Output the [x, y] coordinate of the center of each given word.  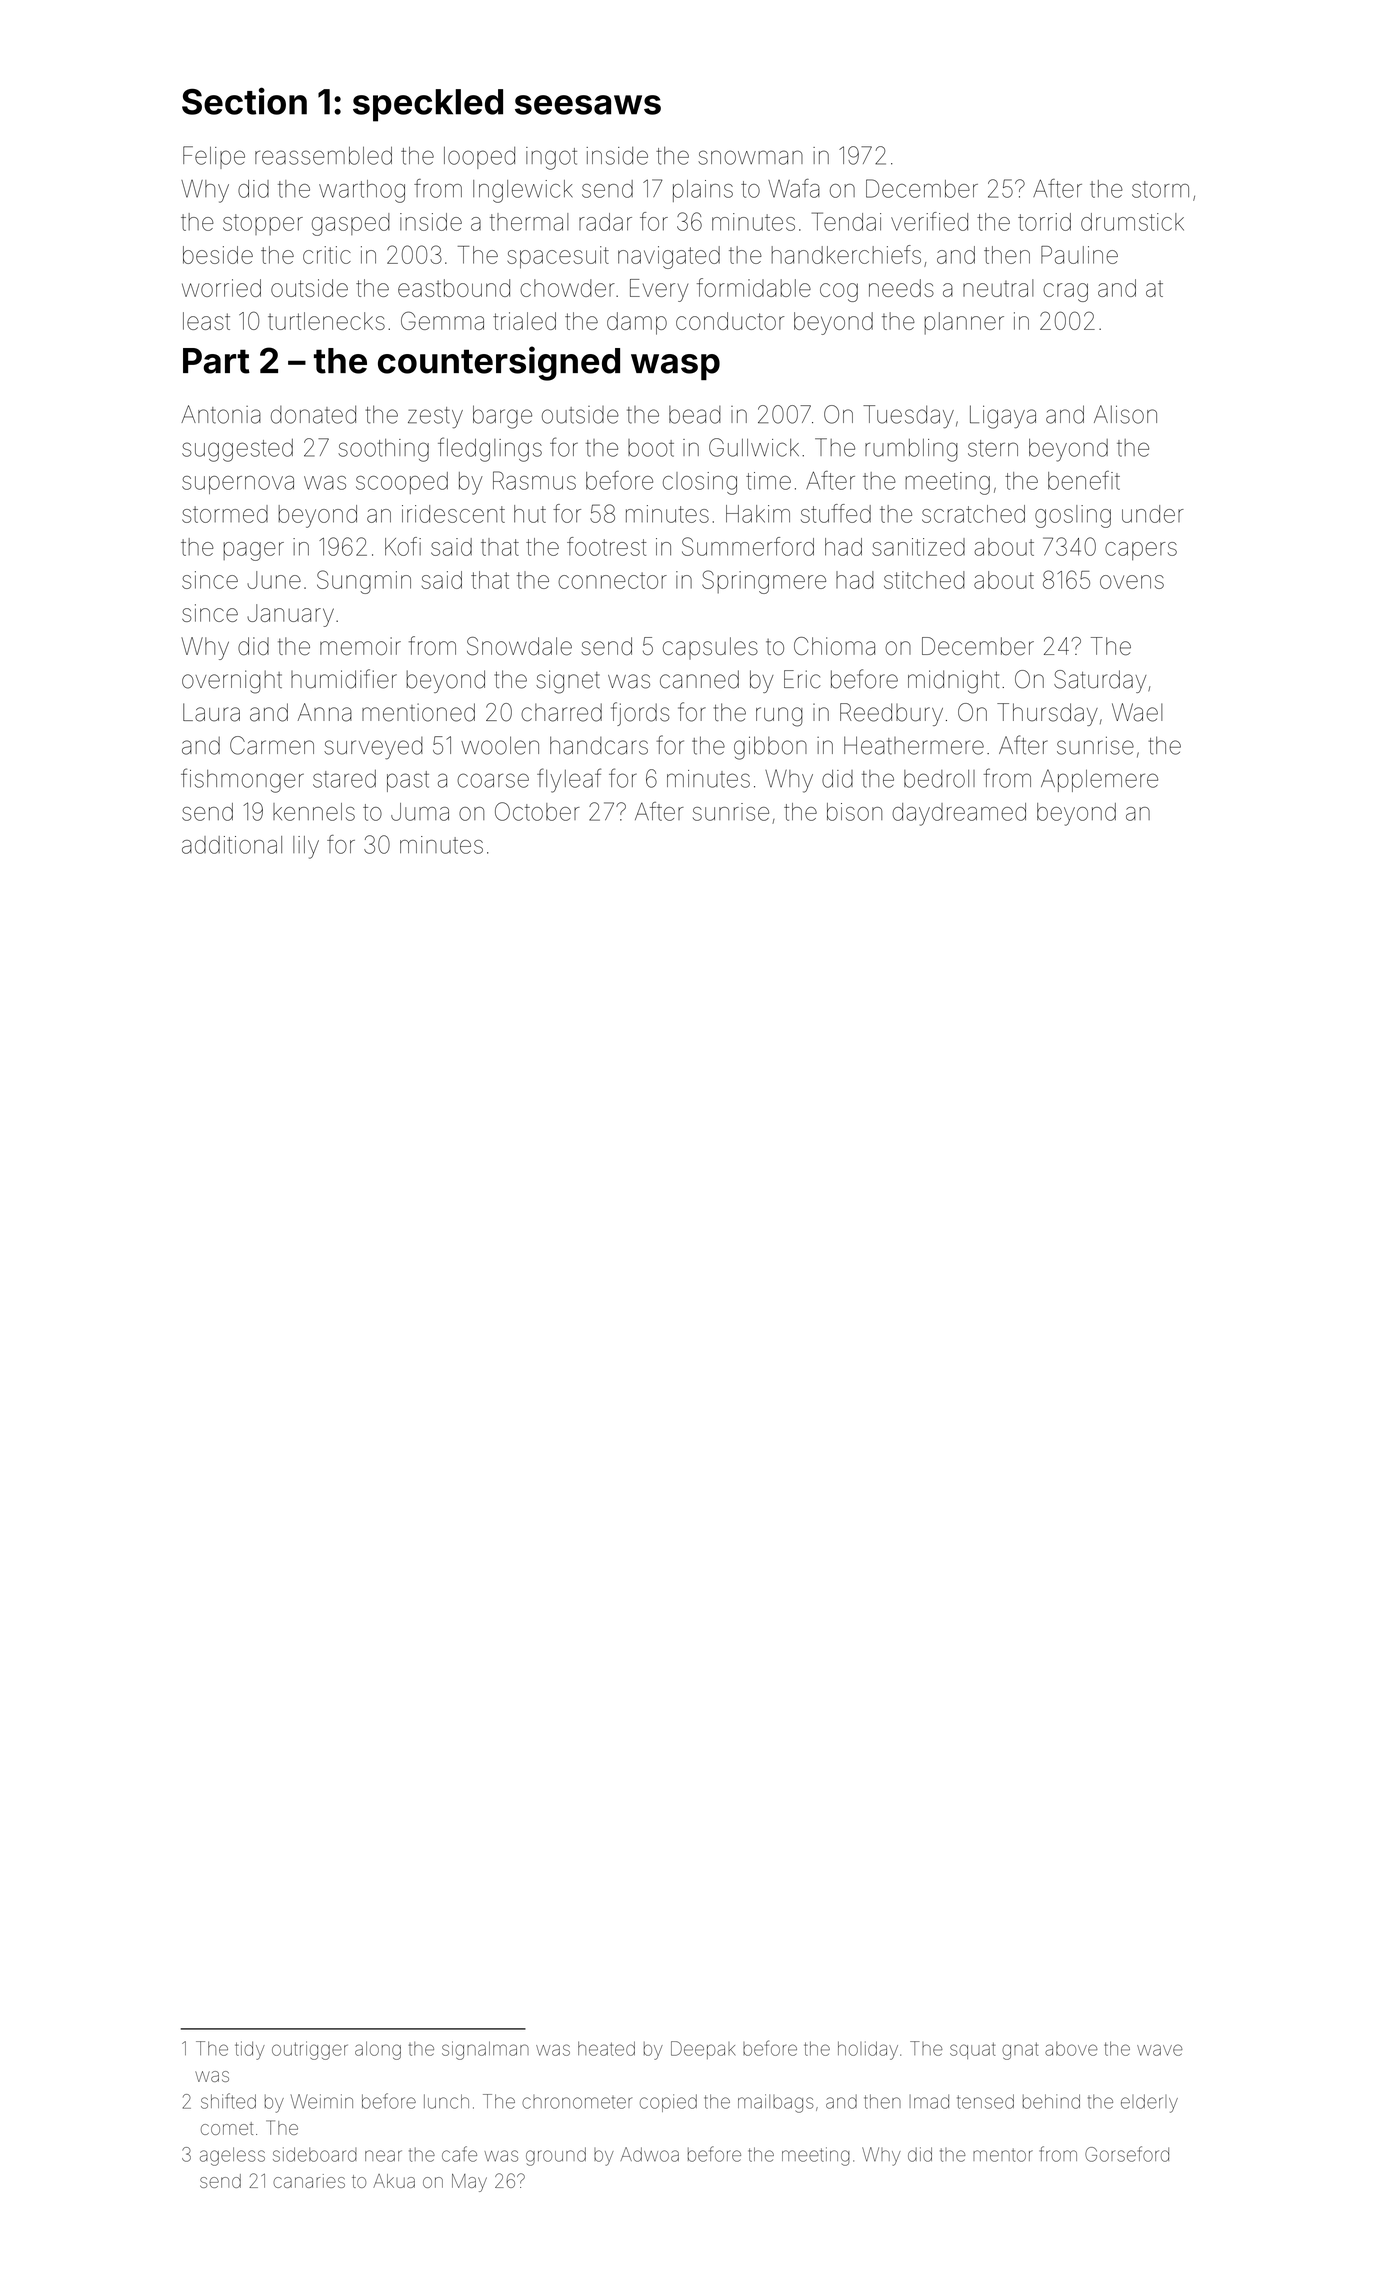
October [537, 811]
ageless [232, 2156]
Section [244, 101]
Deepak [703, 2050]
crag [1065, 292]
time [768, 481]
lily [306, 847]
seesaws [588, 105]
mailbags [775, 2103]
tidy [250, 2050]
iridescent [453, 514]
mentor [1003, 2155]
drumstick [1132, 222]
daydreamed [959, 814]
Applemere [1099, 780]
